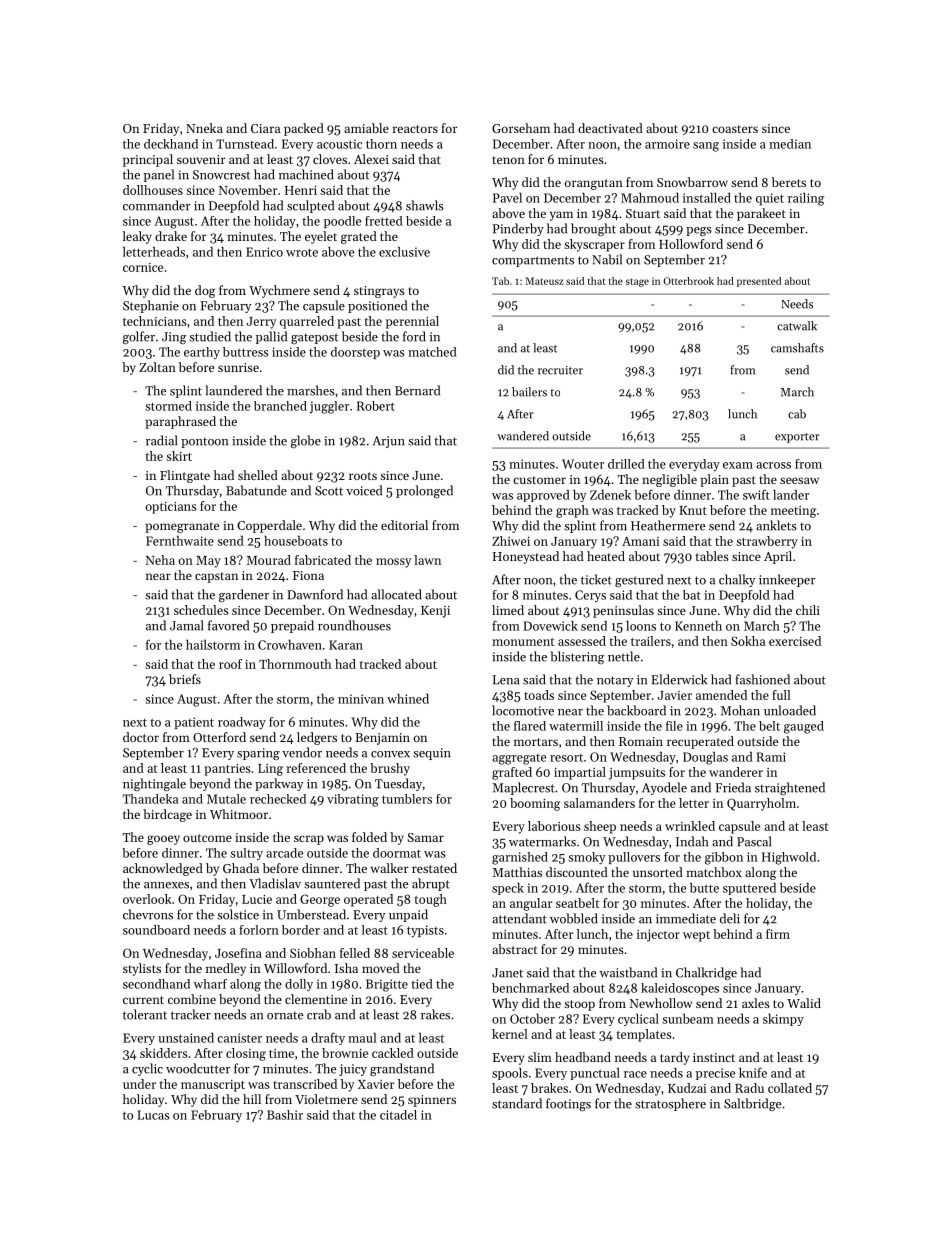 This screenshot has height=1233, width=952. Describe the element at coordinates (398, 1115) in the screenshot. I see `citadel` at that location.
